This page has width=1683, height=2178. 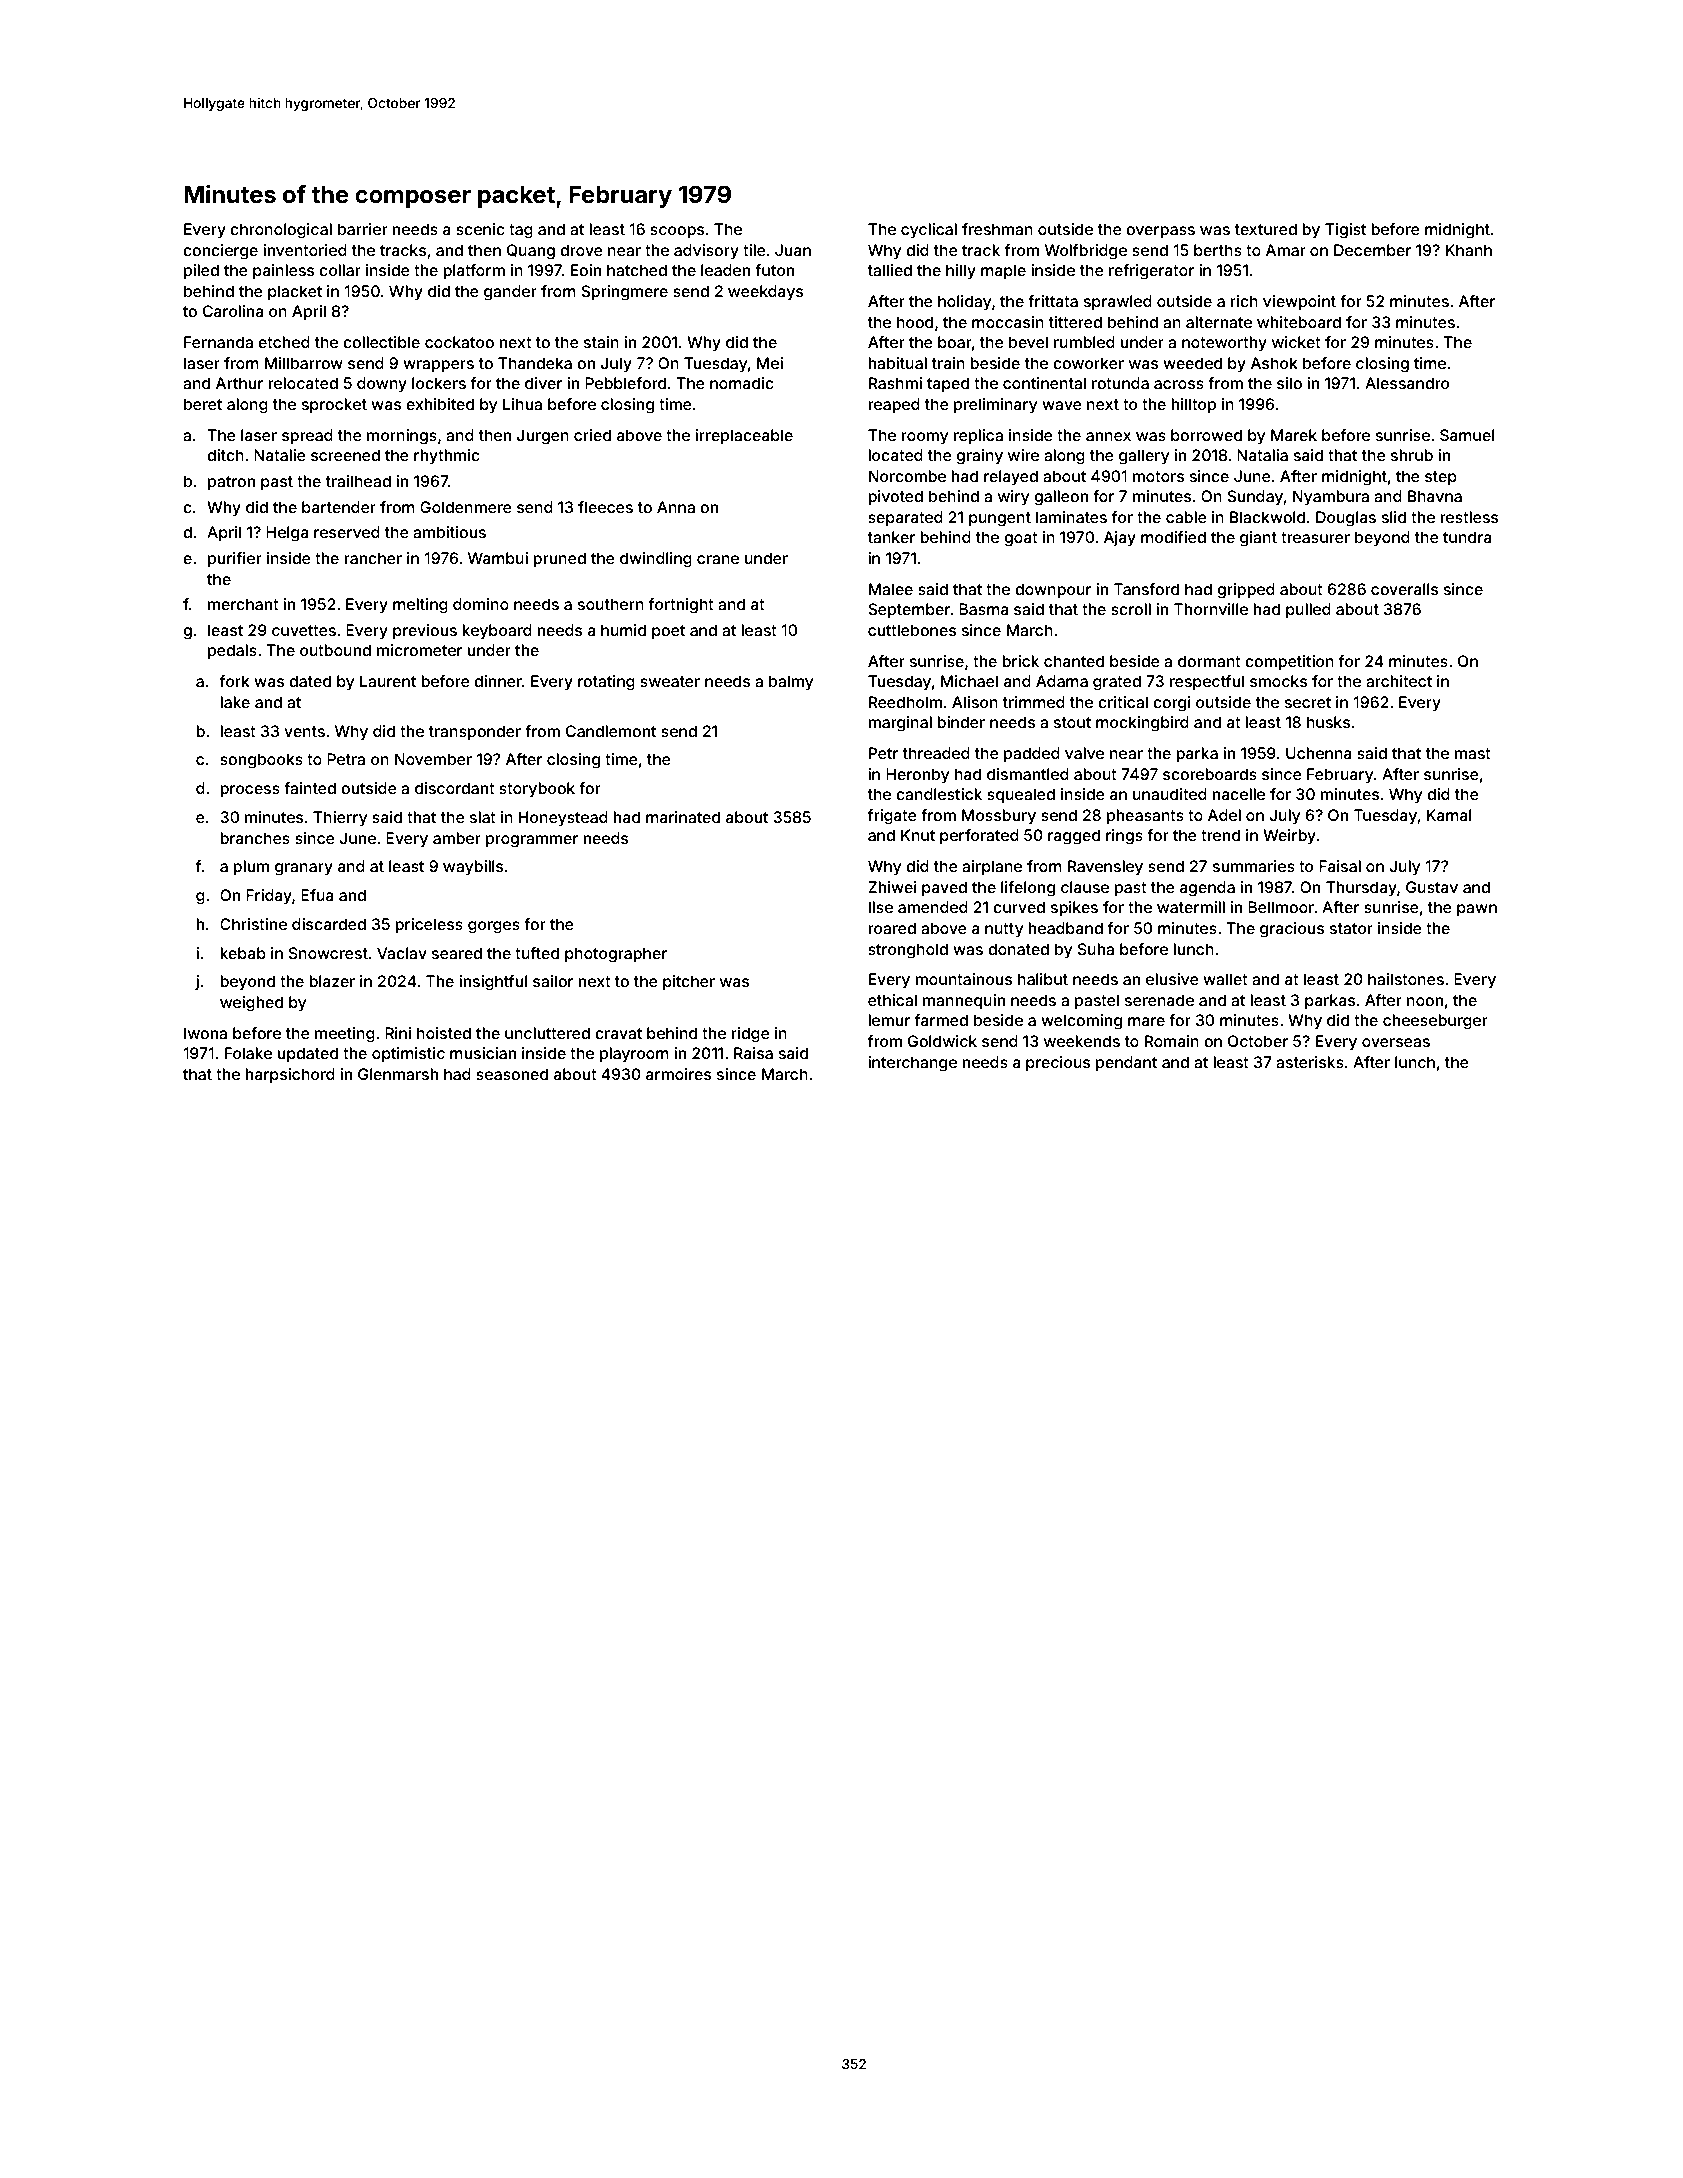 I want to click on Knut, so click(x=918, y=835).
